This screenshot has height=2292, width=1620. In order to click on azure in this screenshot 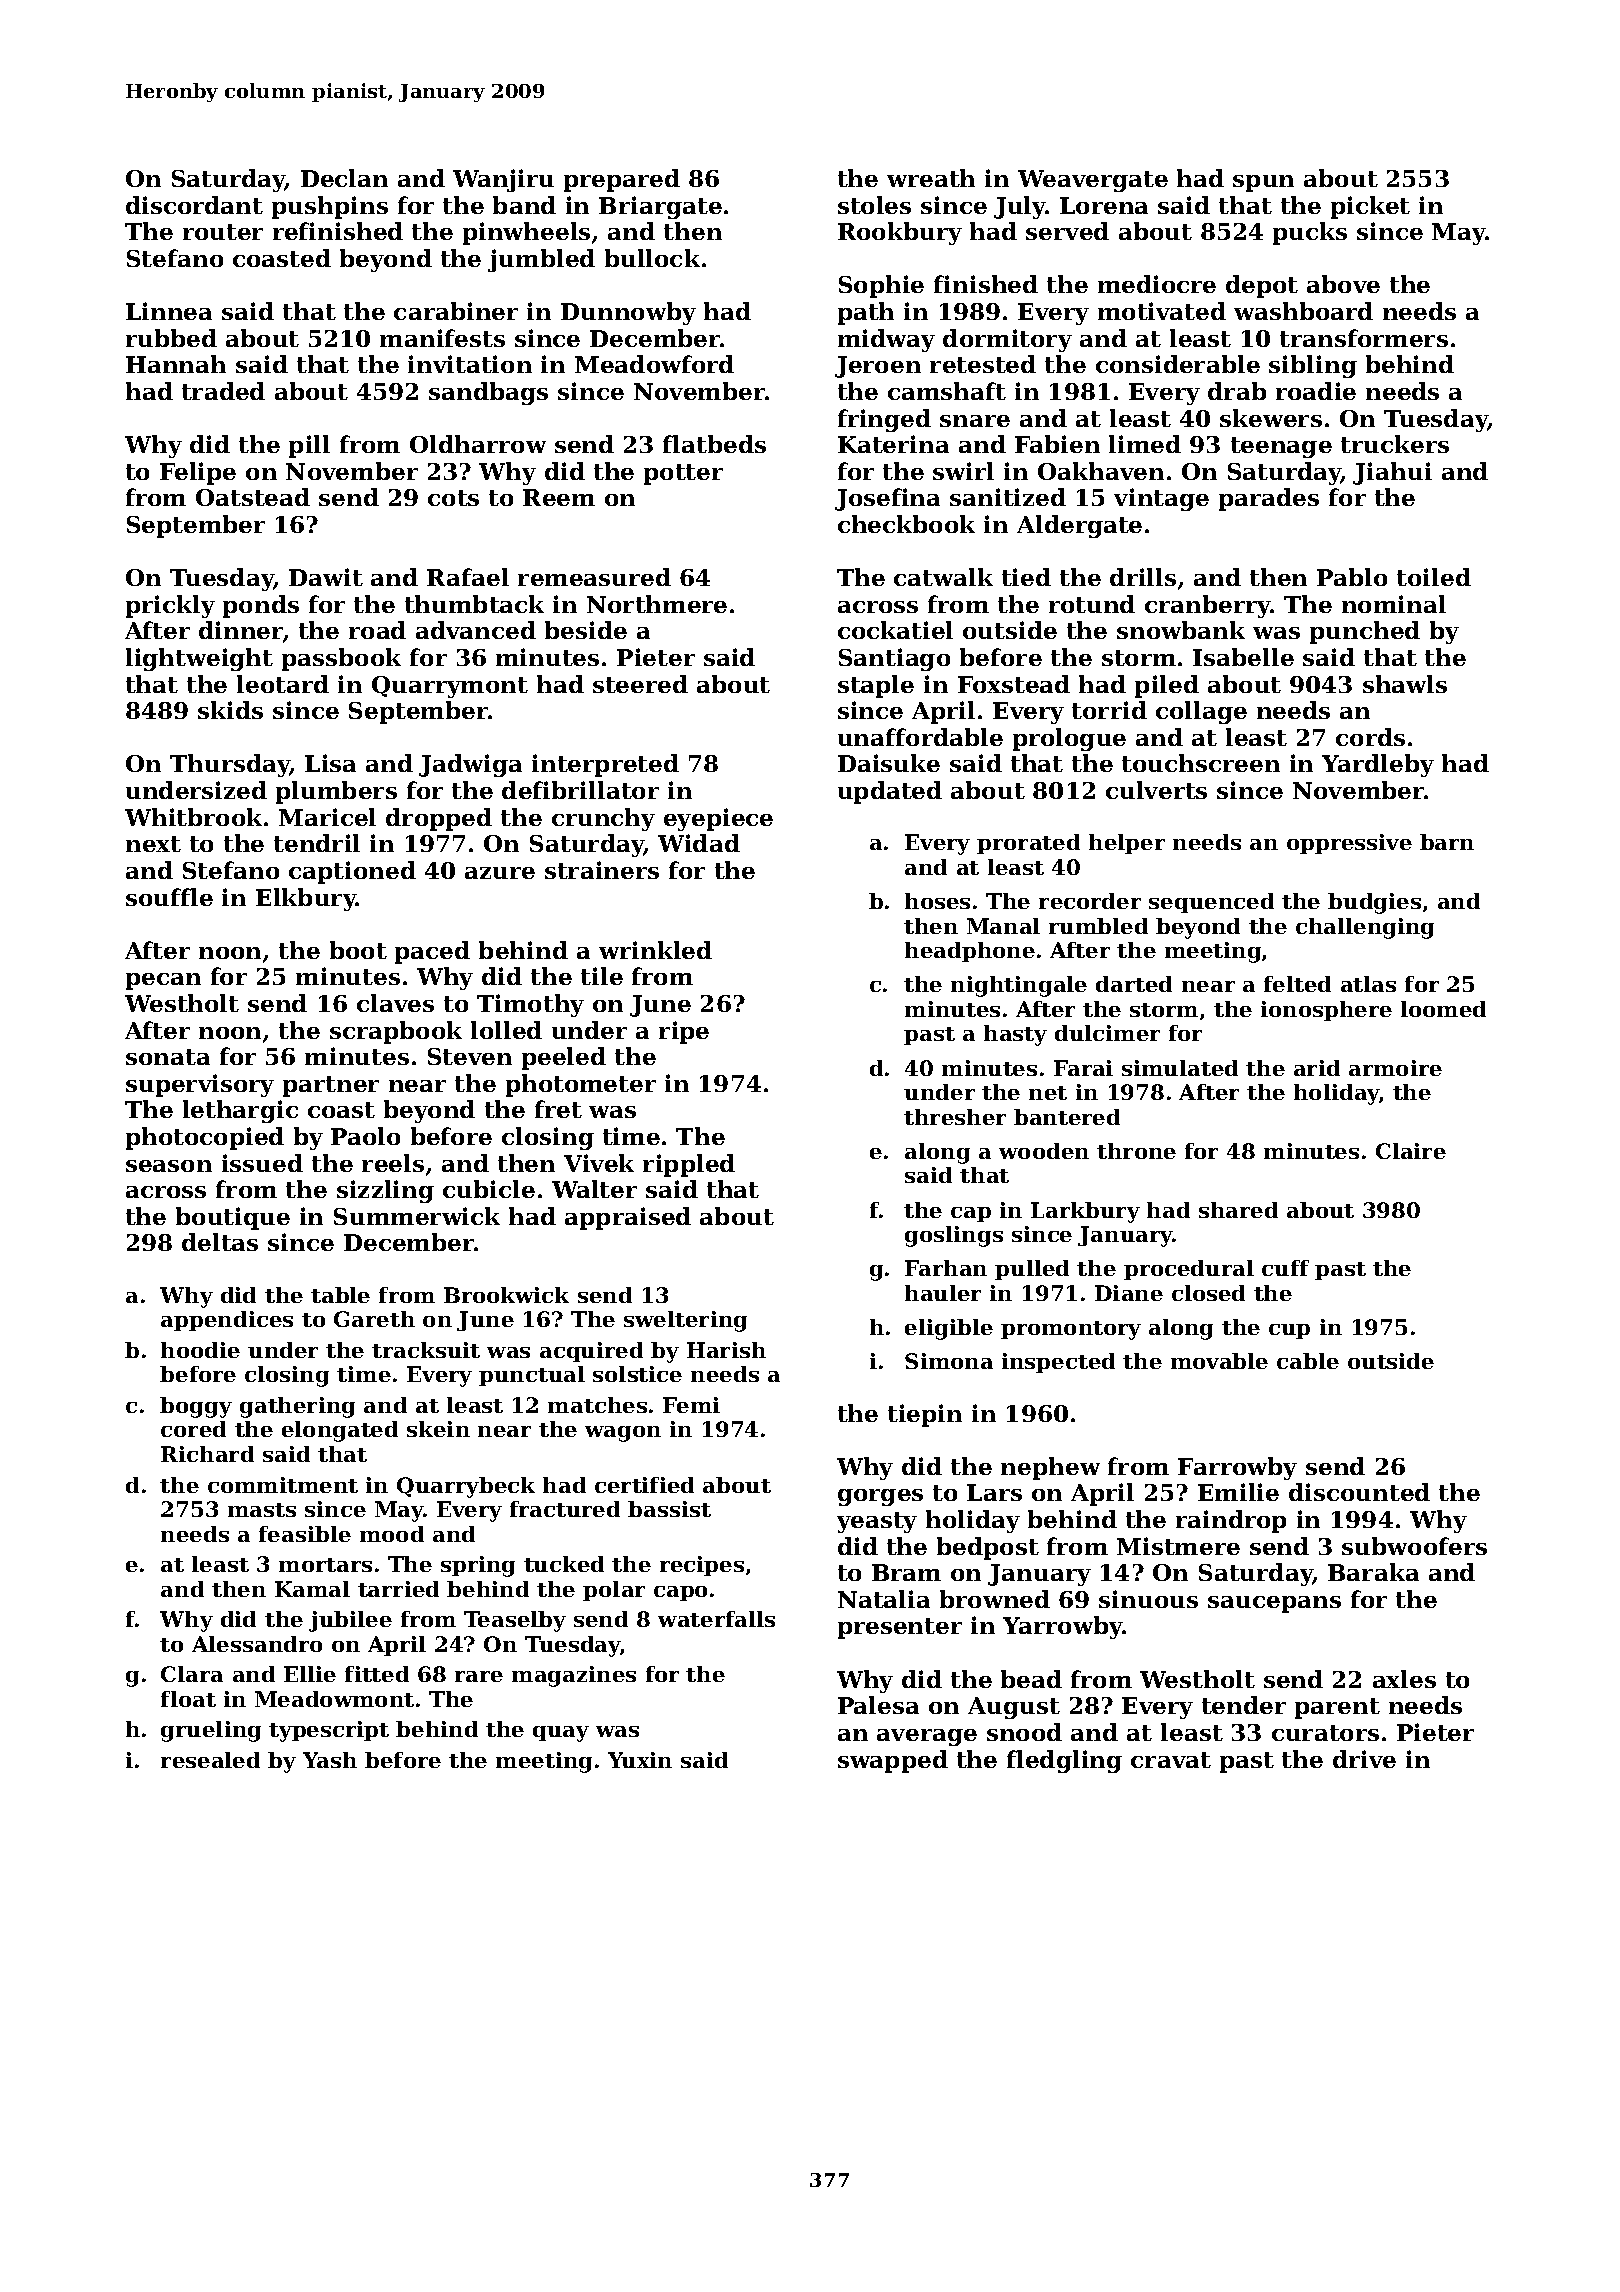, I will do `click(500, 873)`.
